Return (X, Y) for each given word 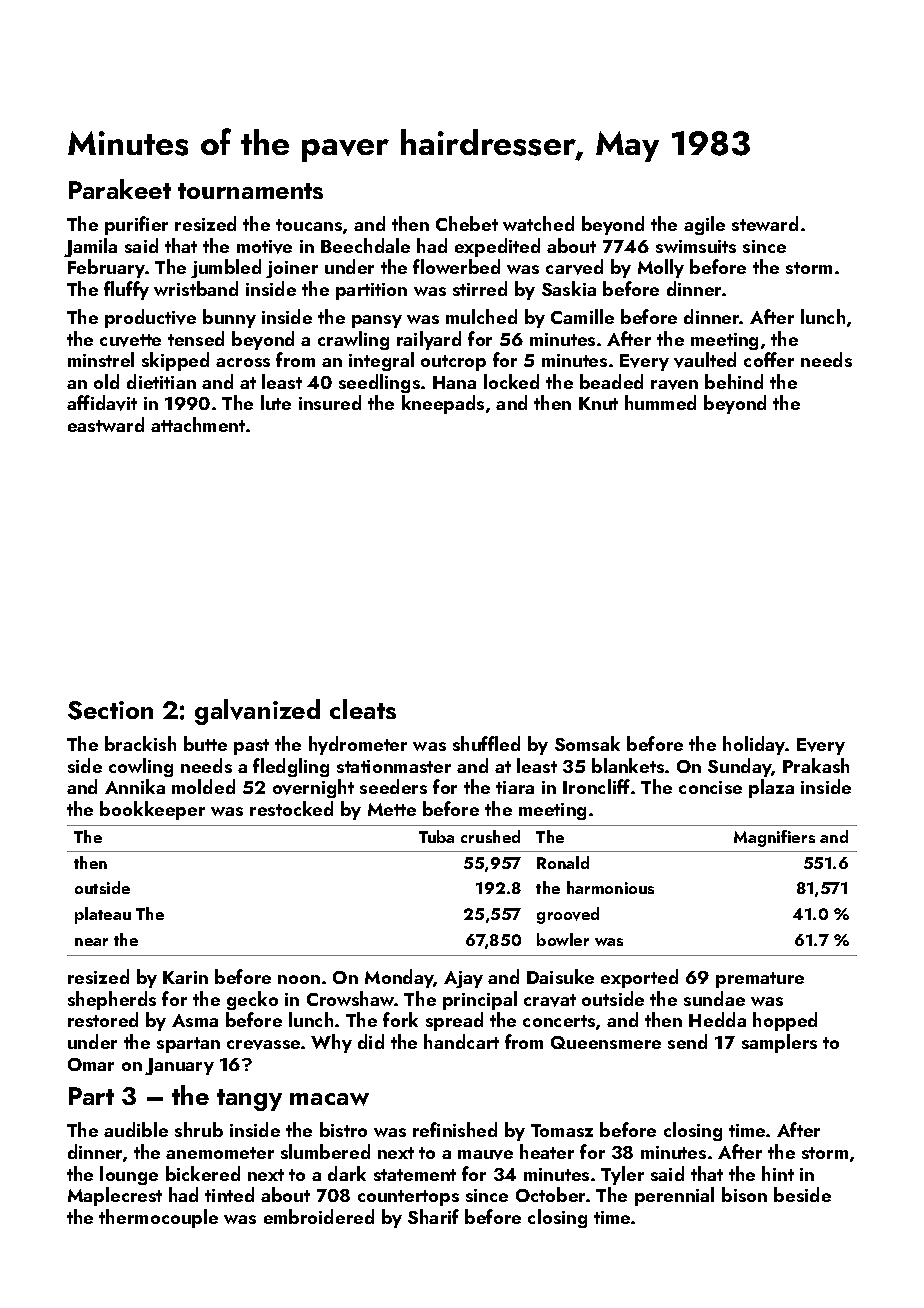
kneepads (443, 404)
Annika (135, 786)
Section (110, 710)
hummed (660, 402)
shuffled (486, 743)
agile (704, 225)
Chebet (467, 223)
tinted (229, 1194)
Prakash (816, 765)
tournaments (250, 191)
